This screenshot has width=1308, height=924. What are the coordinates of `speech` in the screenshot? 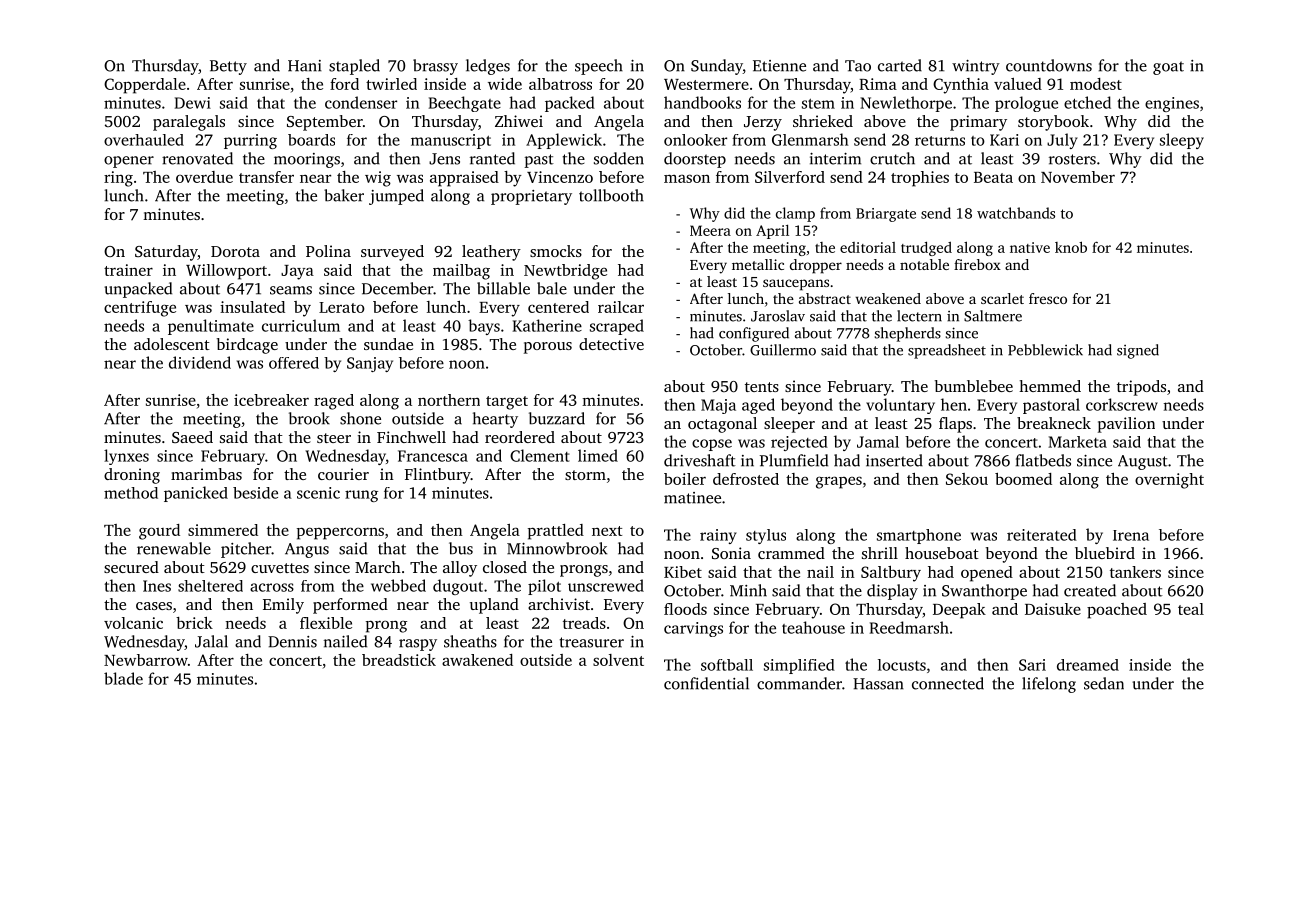 It's located at (599, 67).
